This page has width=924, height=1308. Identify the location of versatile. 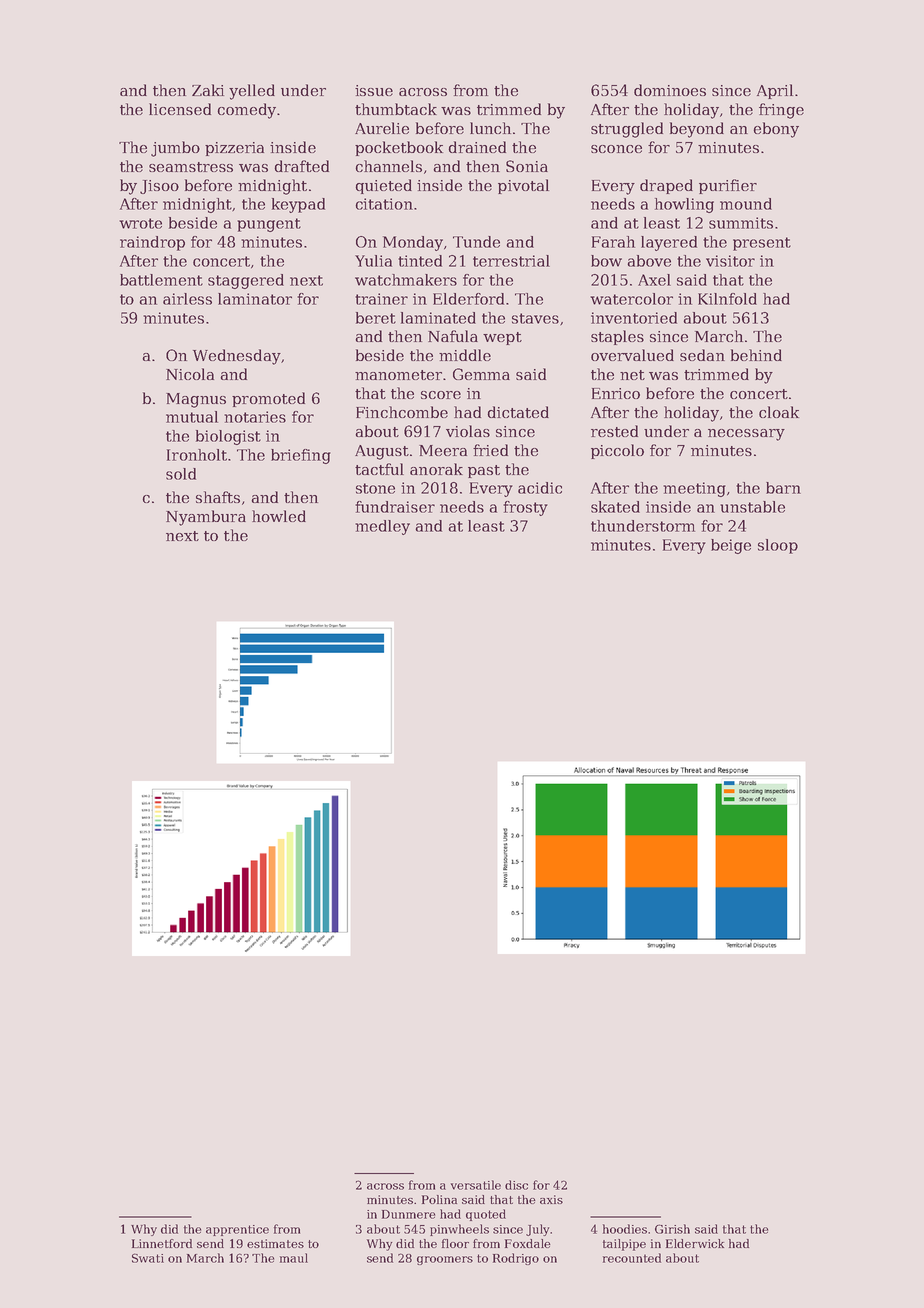
(476, 1185).
